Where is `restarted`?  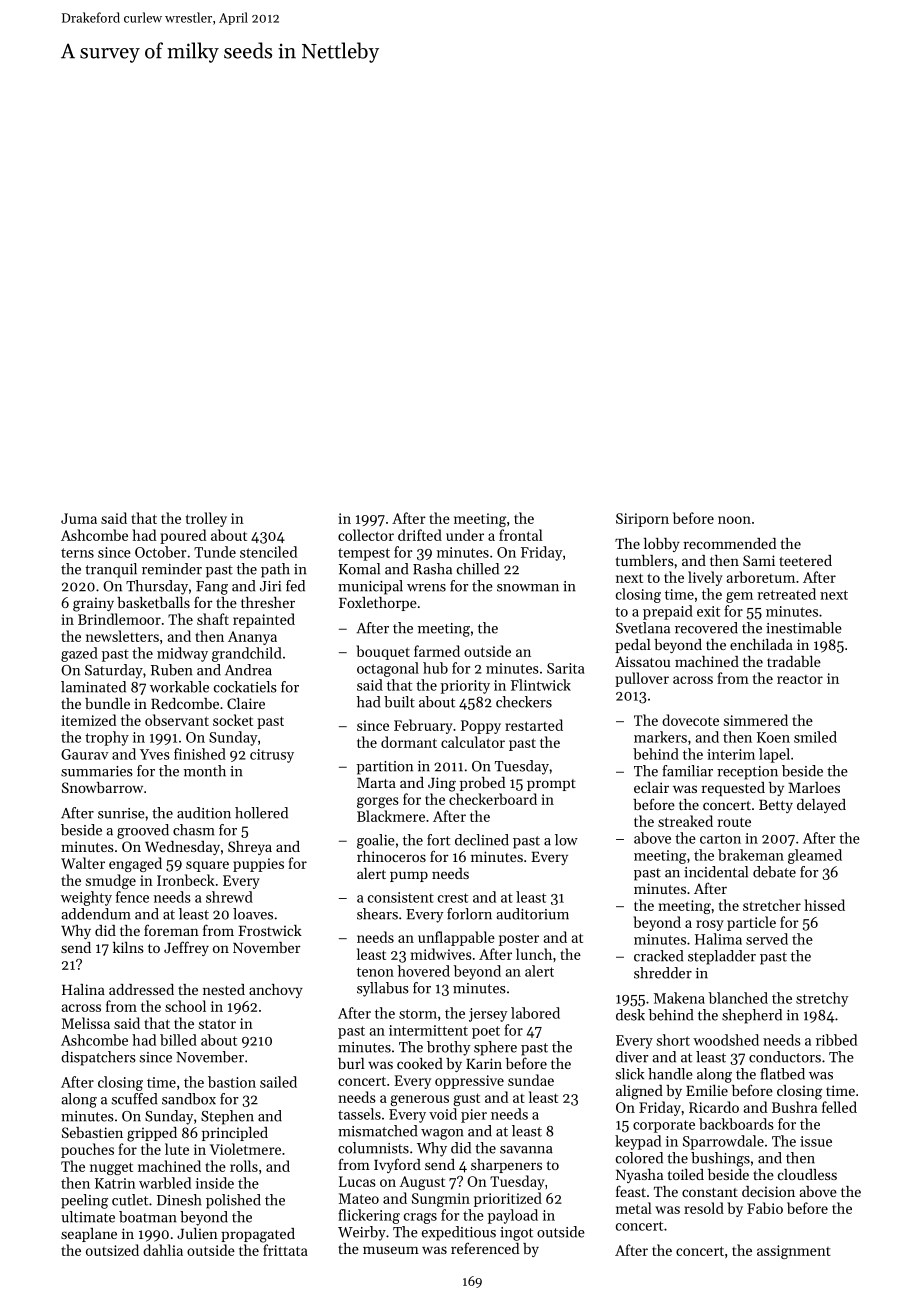
restarted is located at coordinates (534, 725).
